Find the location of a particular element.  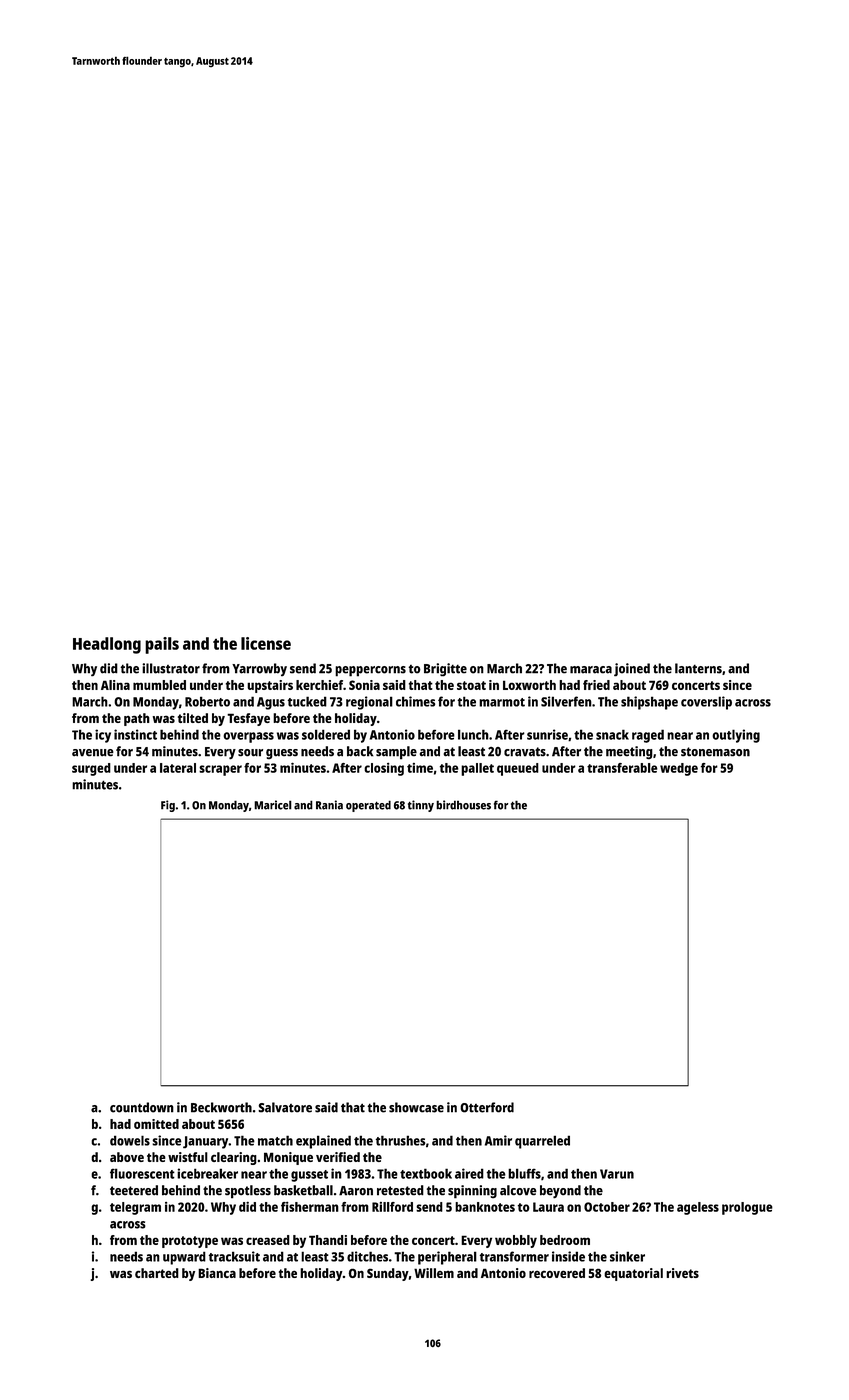

Brigitte is located at coordinates (445, 669).
